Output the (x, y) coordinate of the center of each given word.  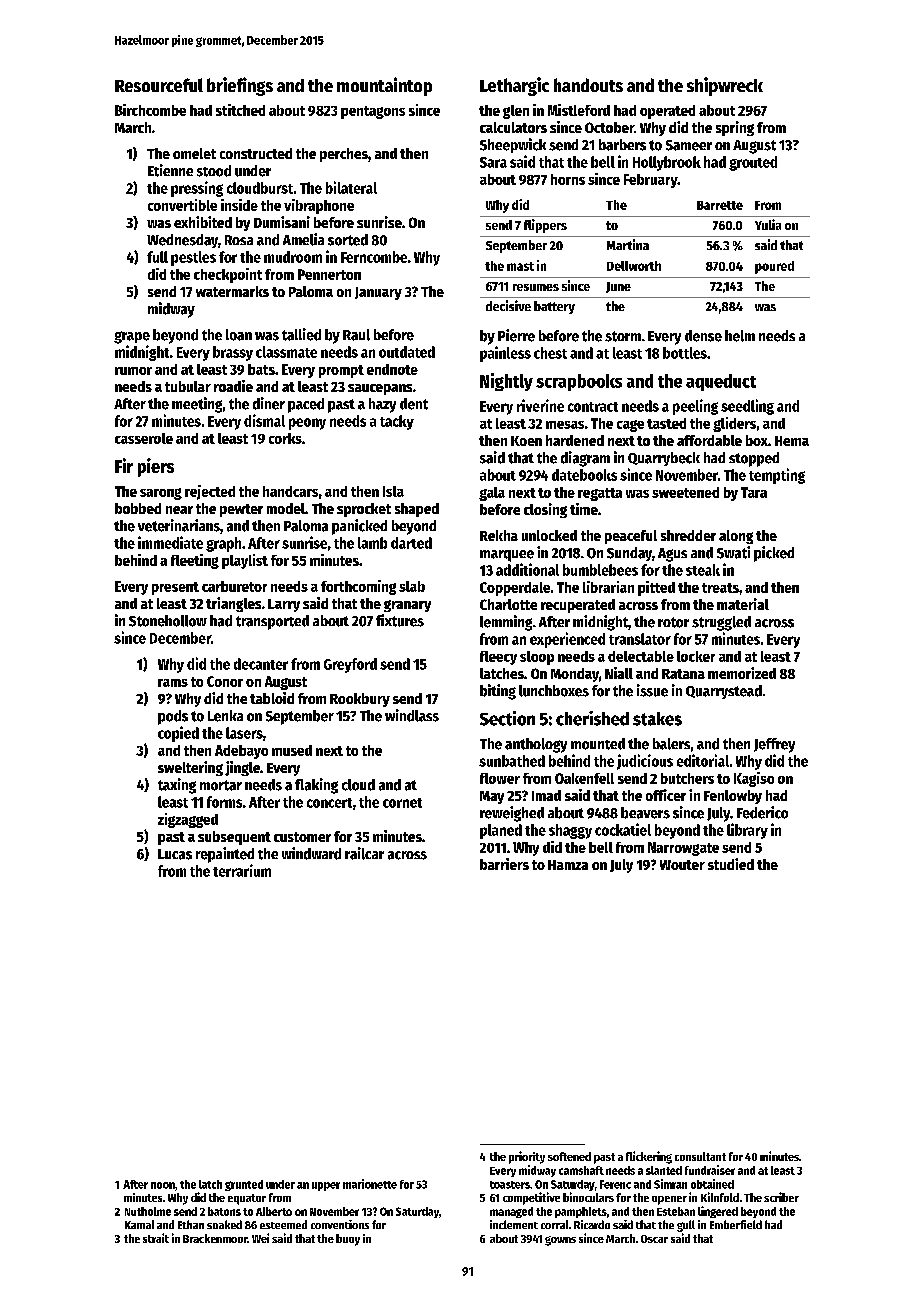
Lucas (175, 854)
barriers (504, 864)
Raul (356, 335)
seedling (747, 407)
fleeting (195, 561)
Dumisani (282, 222)
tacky (397, 422)
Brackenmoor (215, 1238)
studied (731, 864)
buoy (348, 1240)
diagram (585, 459)
